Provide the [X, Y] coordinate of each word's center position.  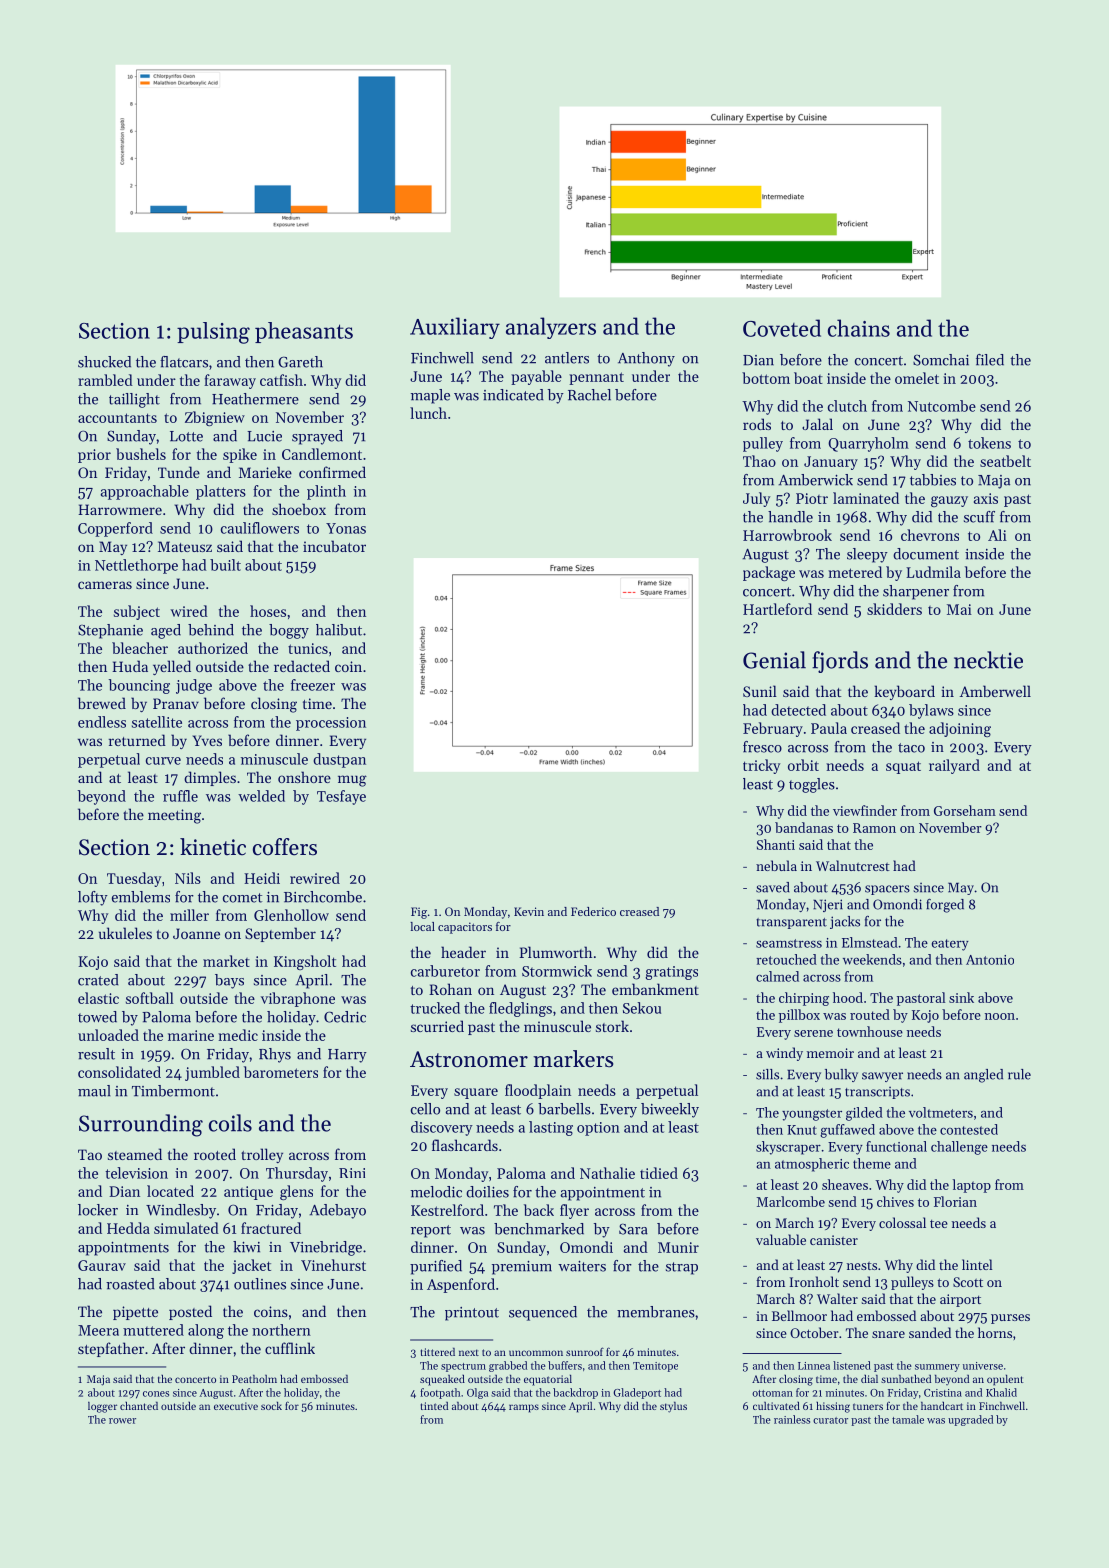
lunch [428, 413]
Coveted [782, 328]
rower [122, 1421]
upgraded [970, 1420]
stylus [673, 1407]
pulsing [213, 333]
